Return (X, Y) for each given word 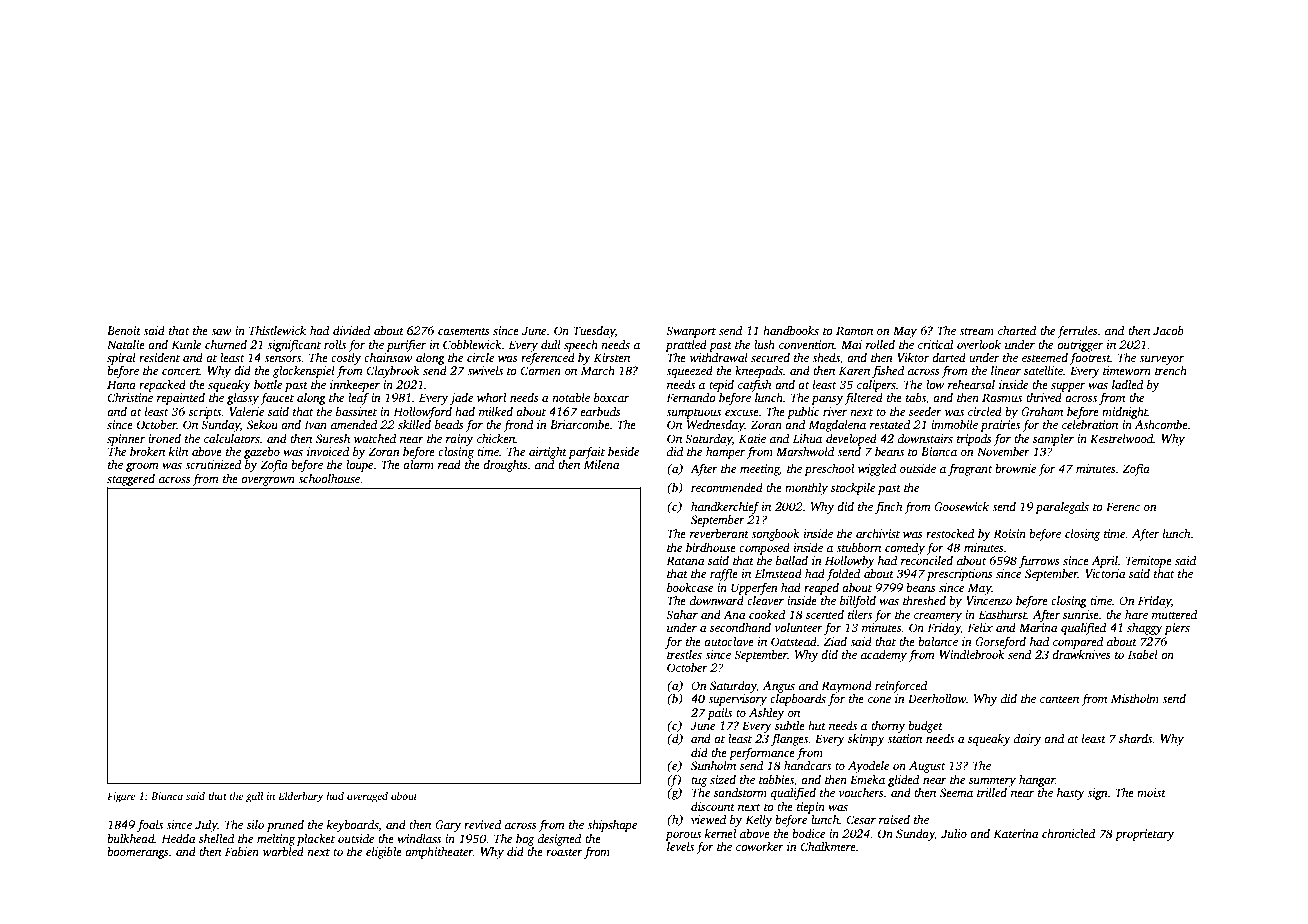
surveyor (1161, 360)
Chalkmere (828, 846)
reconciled (927, 560)
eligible (384, 853)
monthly (806, 489)
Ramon (854, 330)
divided (351, 330)
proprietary (1144, 835)
